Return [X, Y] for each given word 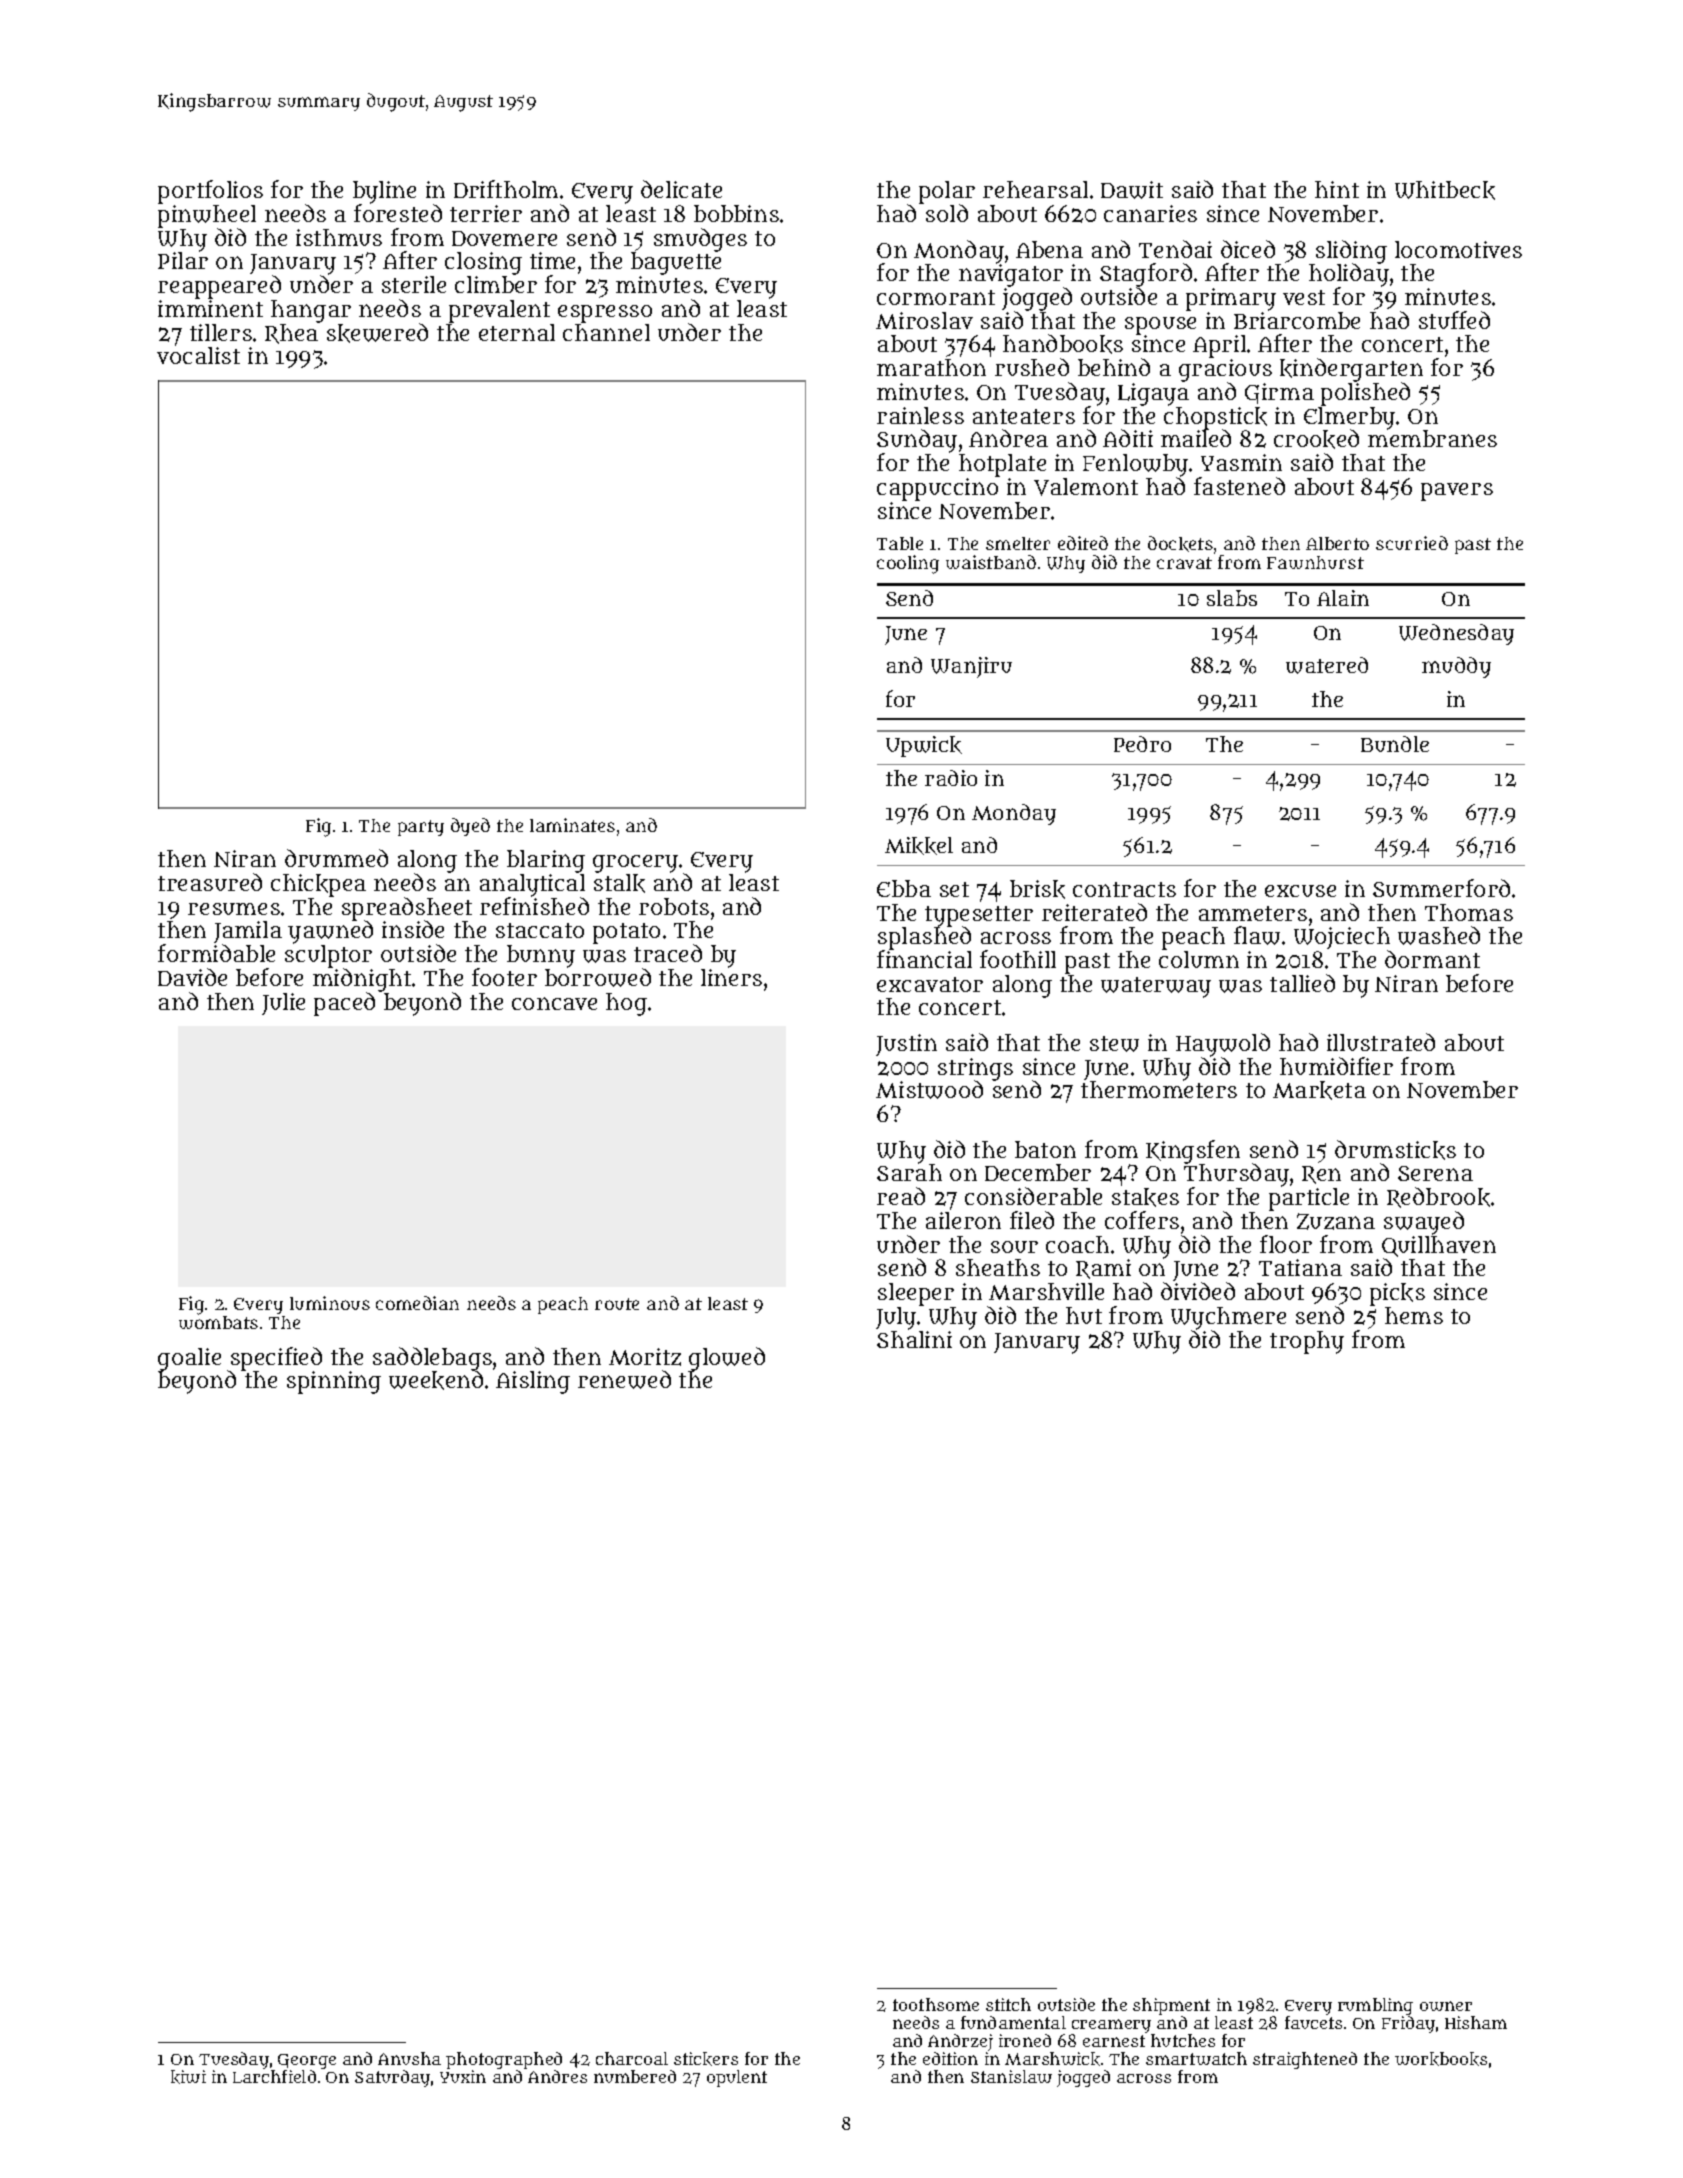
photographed [504, 2060]
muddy [1456, 667]
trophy [1307, 1342]
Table [900, 543]
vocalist [198, 355]
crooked [1316, 439]
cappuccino [937, 489]
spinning [334, 1382]
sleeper [916, 1294]
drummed [336, 858]
